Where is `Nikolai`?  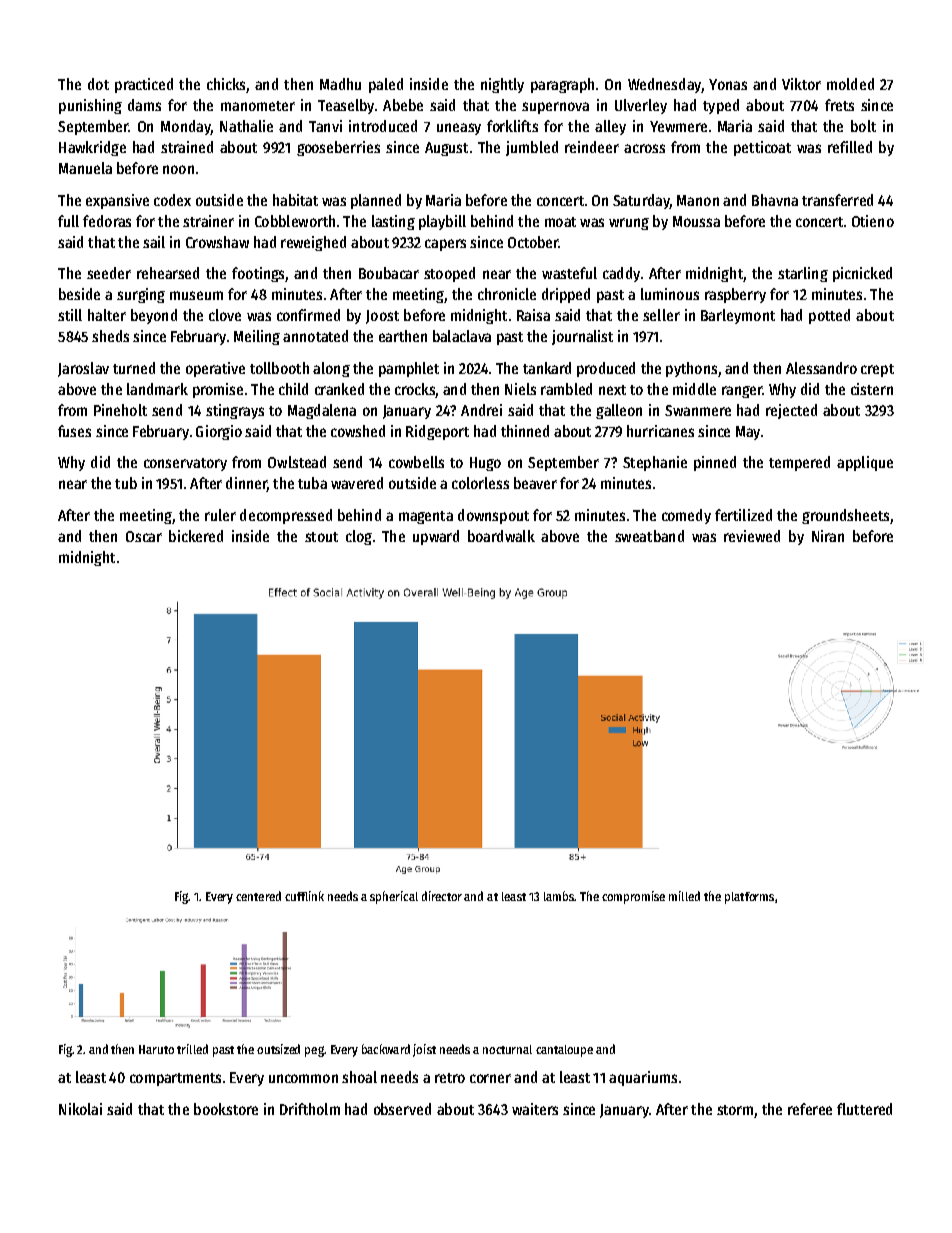 Nikolai is located at coordinates (80, 1109).
